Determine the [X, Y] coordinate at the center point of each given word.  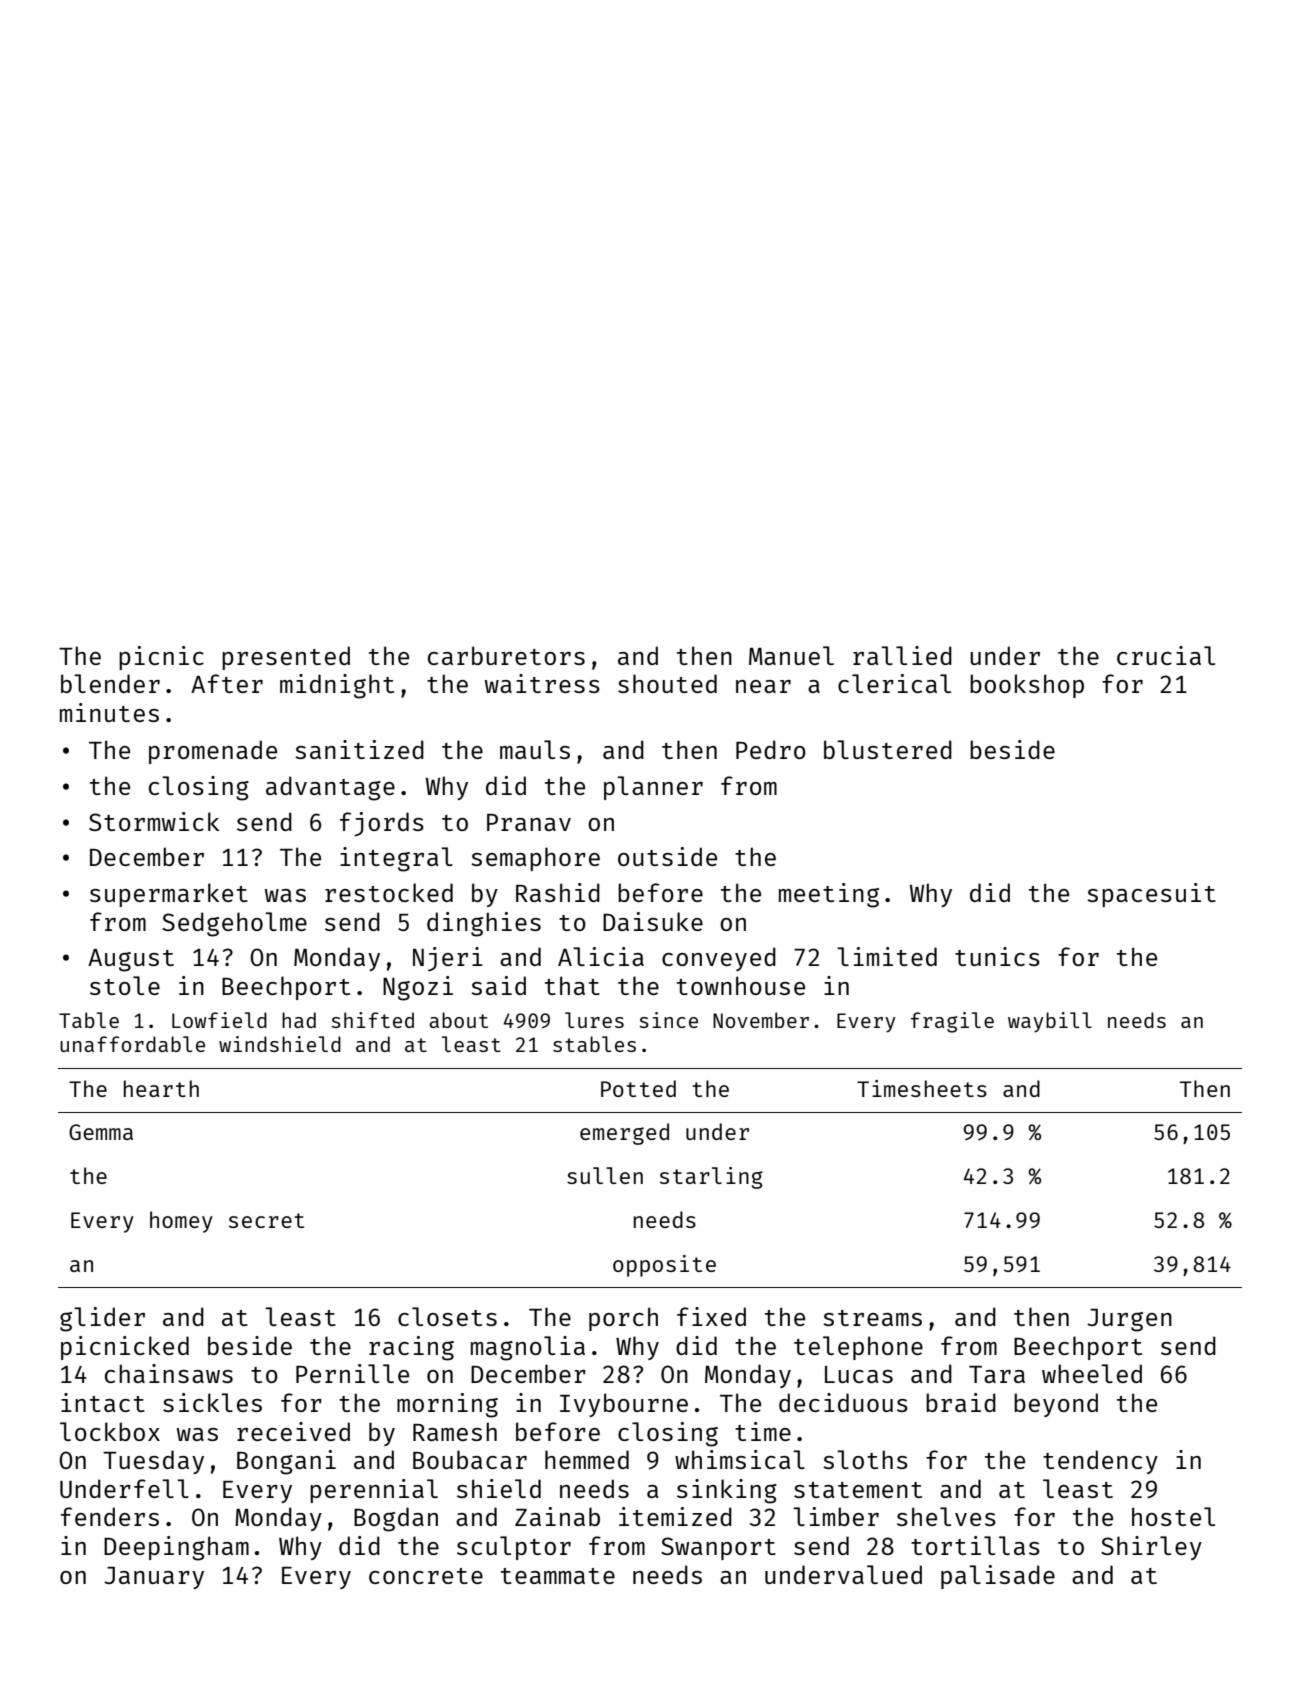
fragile [952, 1022]
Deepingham [176, 1548]
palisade [998, 1577]
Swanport [718, 1548]
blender [110, 683]
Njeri [448, 959]
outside [667, 856]
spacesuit [1151, 895]
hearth [161, 1088]
